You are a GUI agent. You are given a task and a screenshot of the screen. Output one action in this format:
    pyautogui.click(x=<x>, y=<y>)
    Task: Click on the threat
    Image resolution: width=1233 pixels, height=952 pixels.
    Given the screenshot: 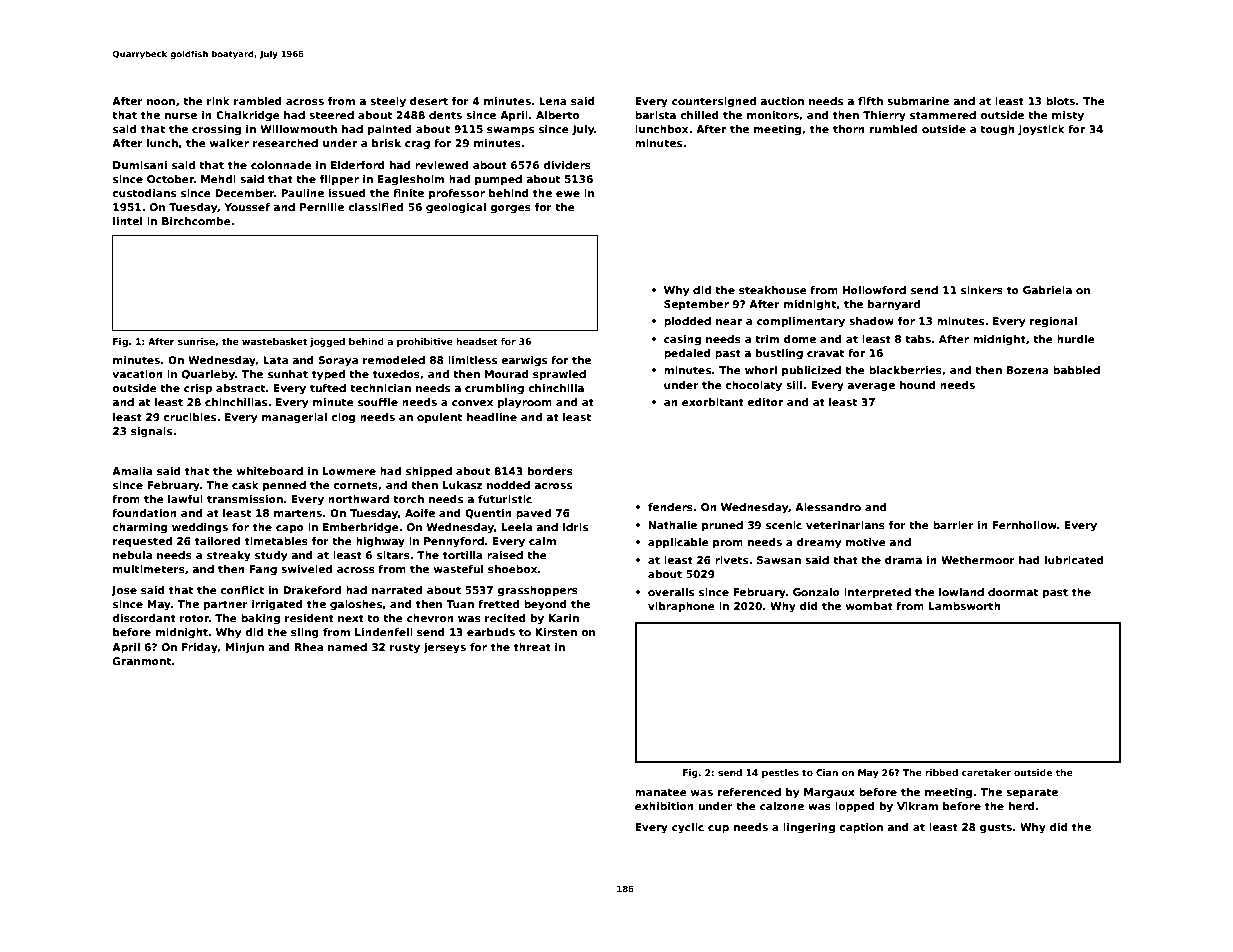 What is the action you would take?
    pyautogui.click(x=532, y=647)
